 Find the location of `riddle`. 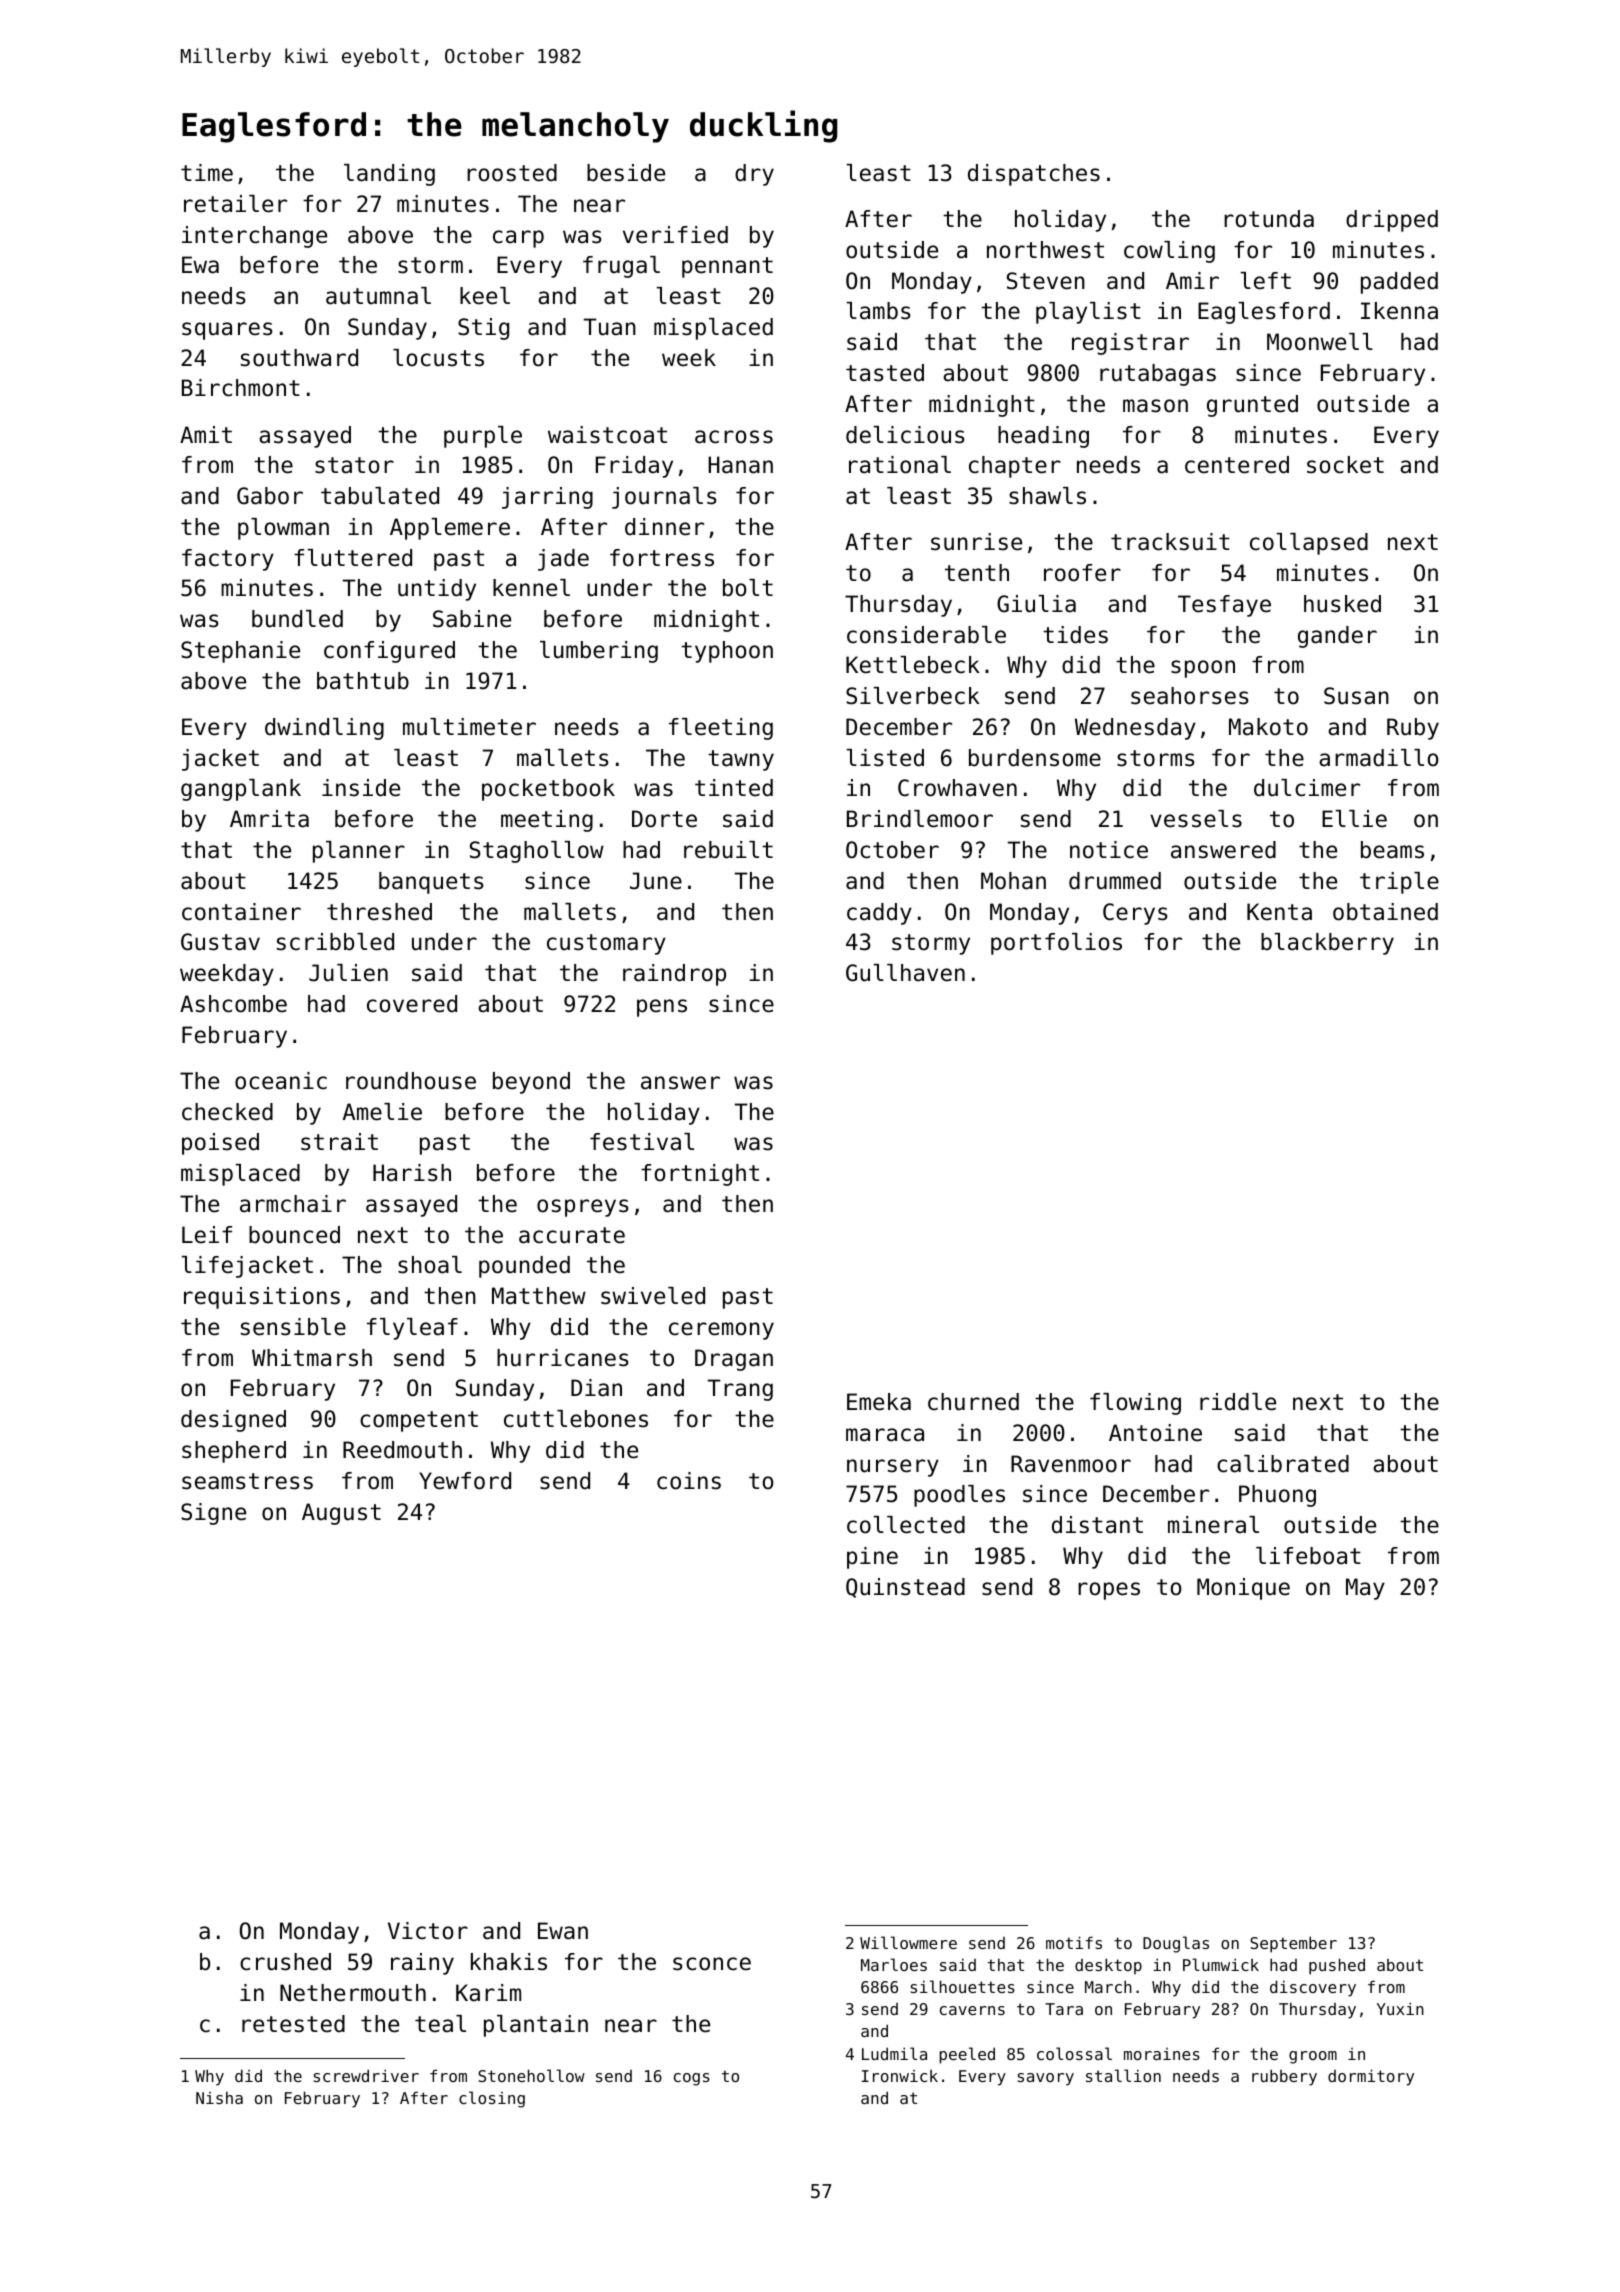

riddle is located at coordinates (1238, 1402).
